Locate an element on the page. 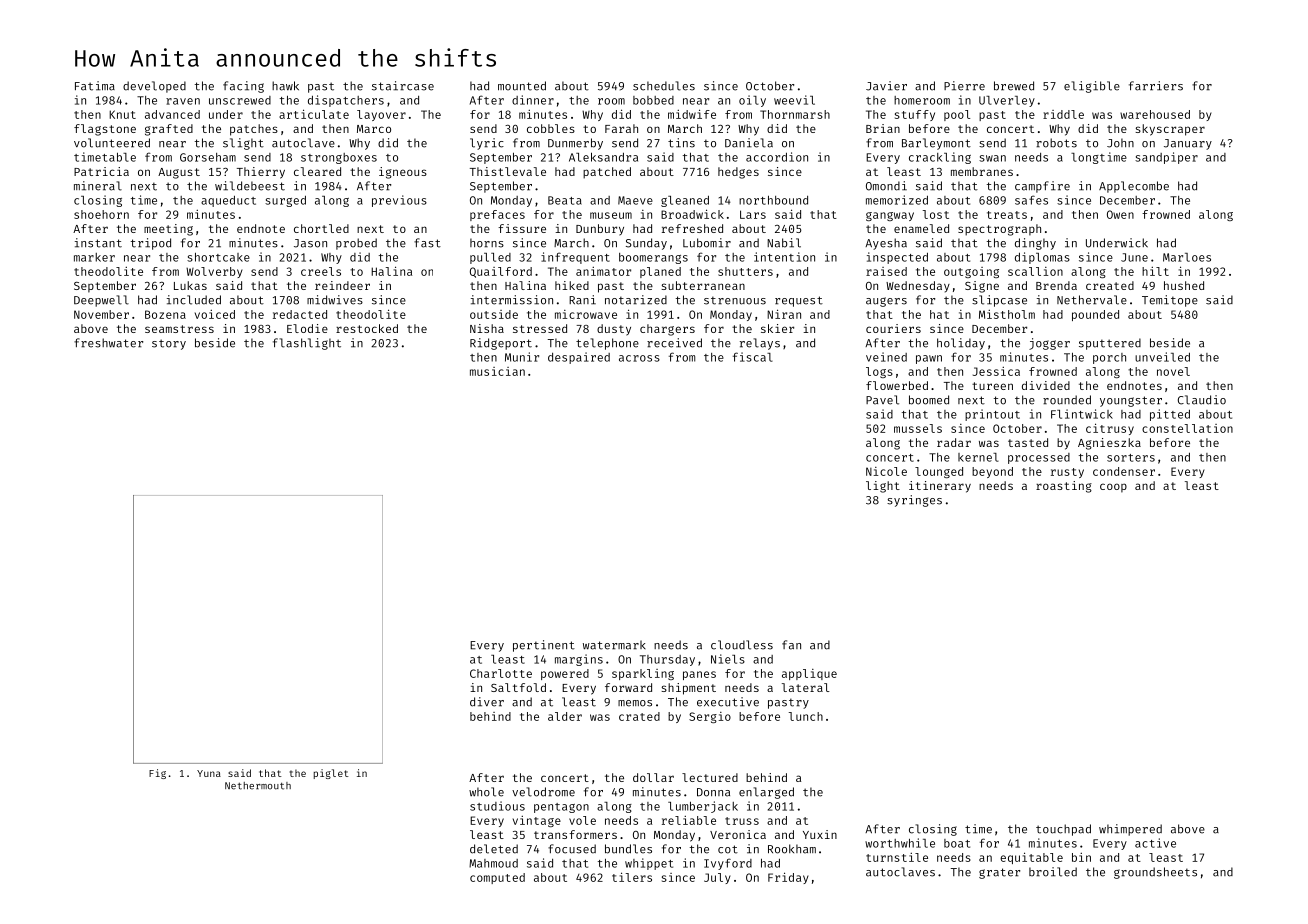 The height and width of the image is (924, 1308). Nethermouth is located at coordinates (258, 786).
